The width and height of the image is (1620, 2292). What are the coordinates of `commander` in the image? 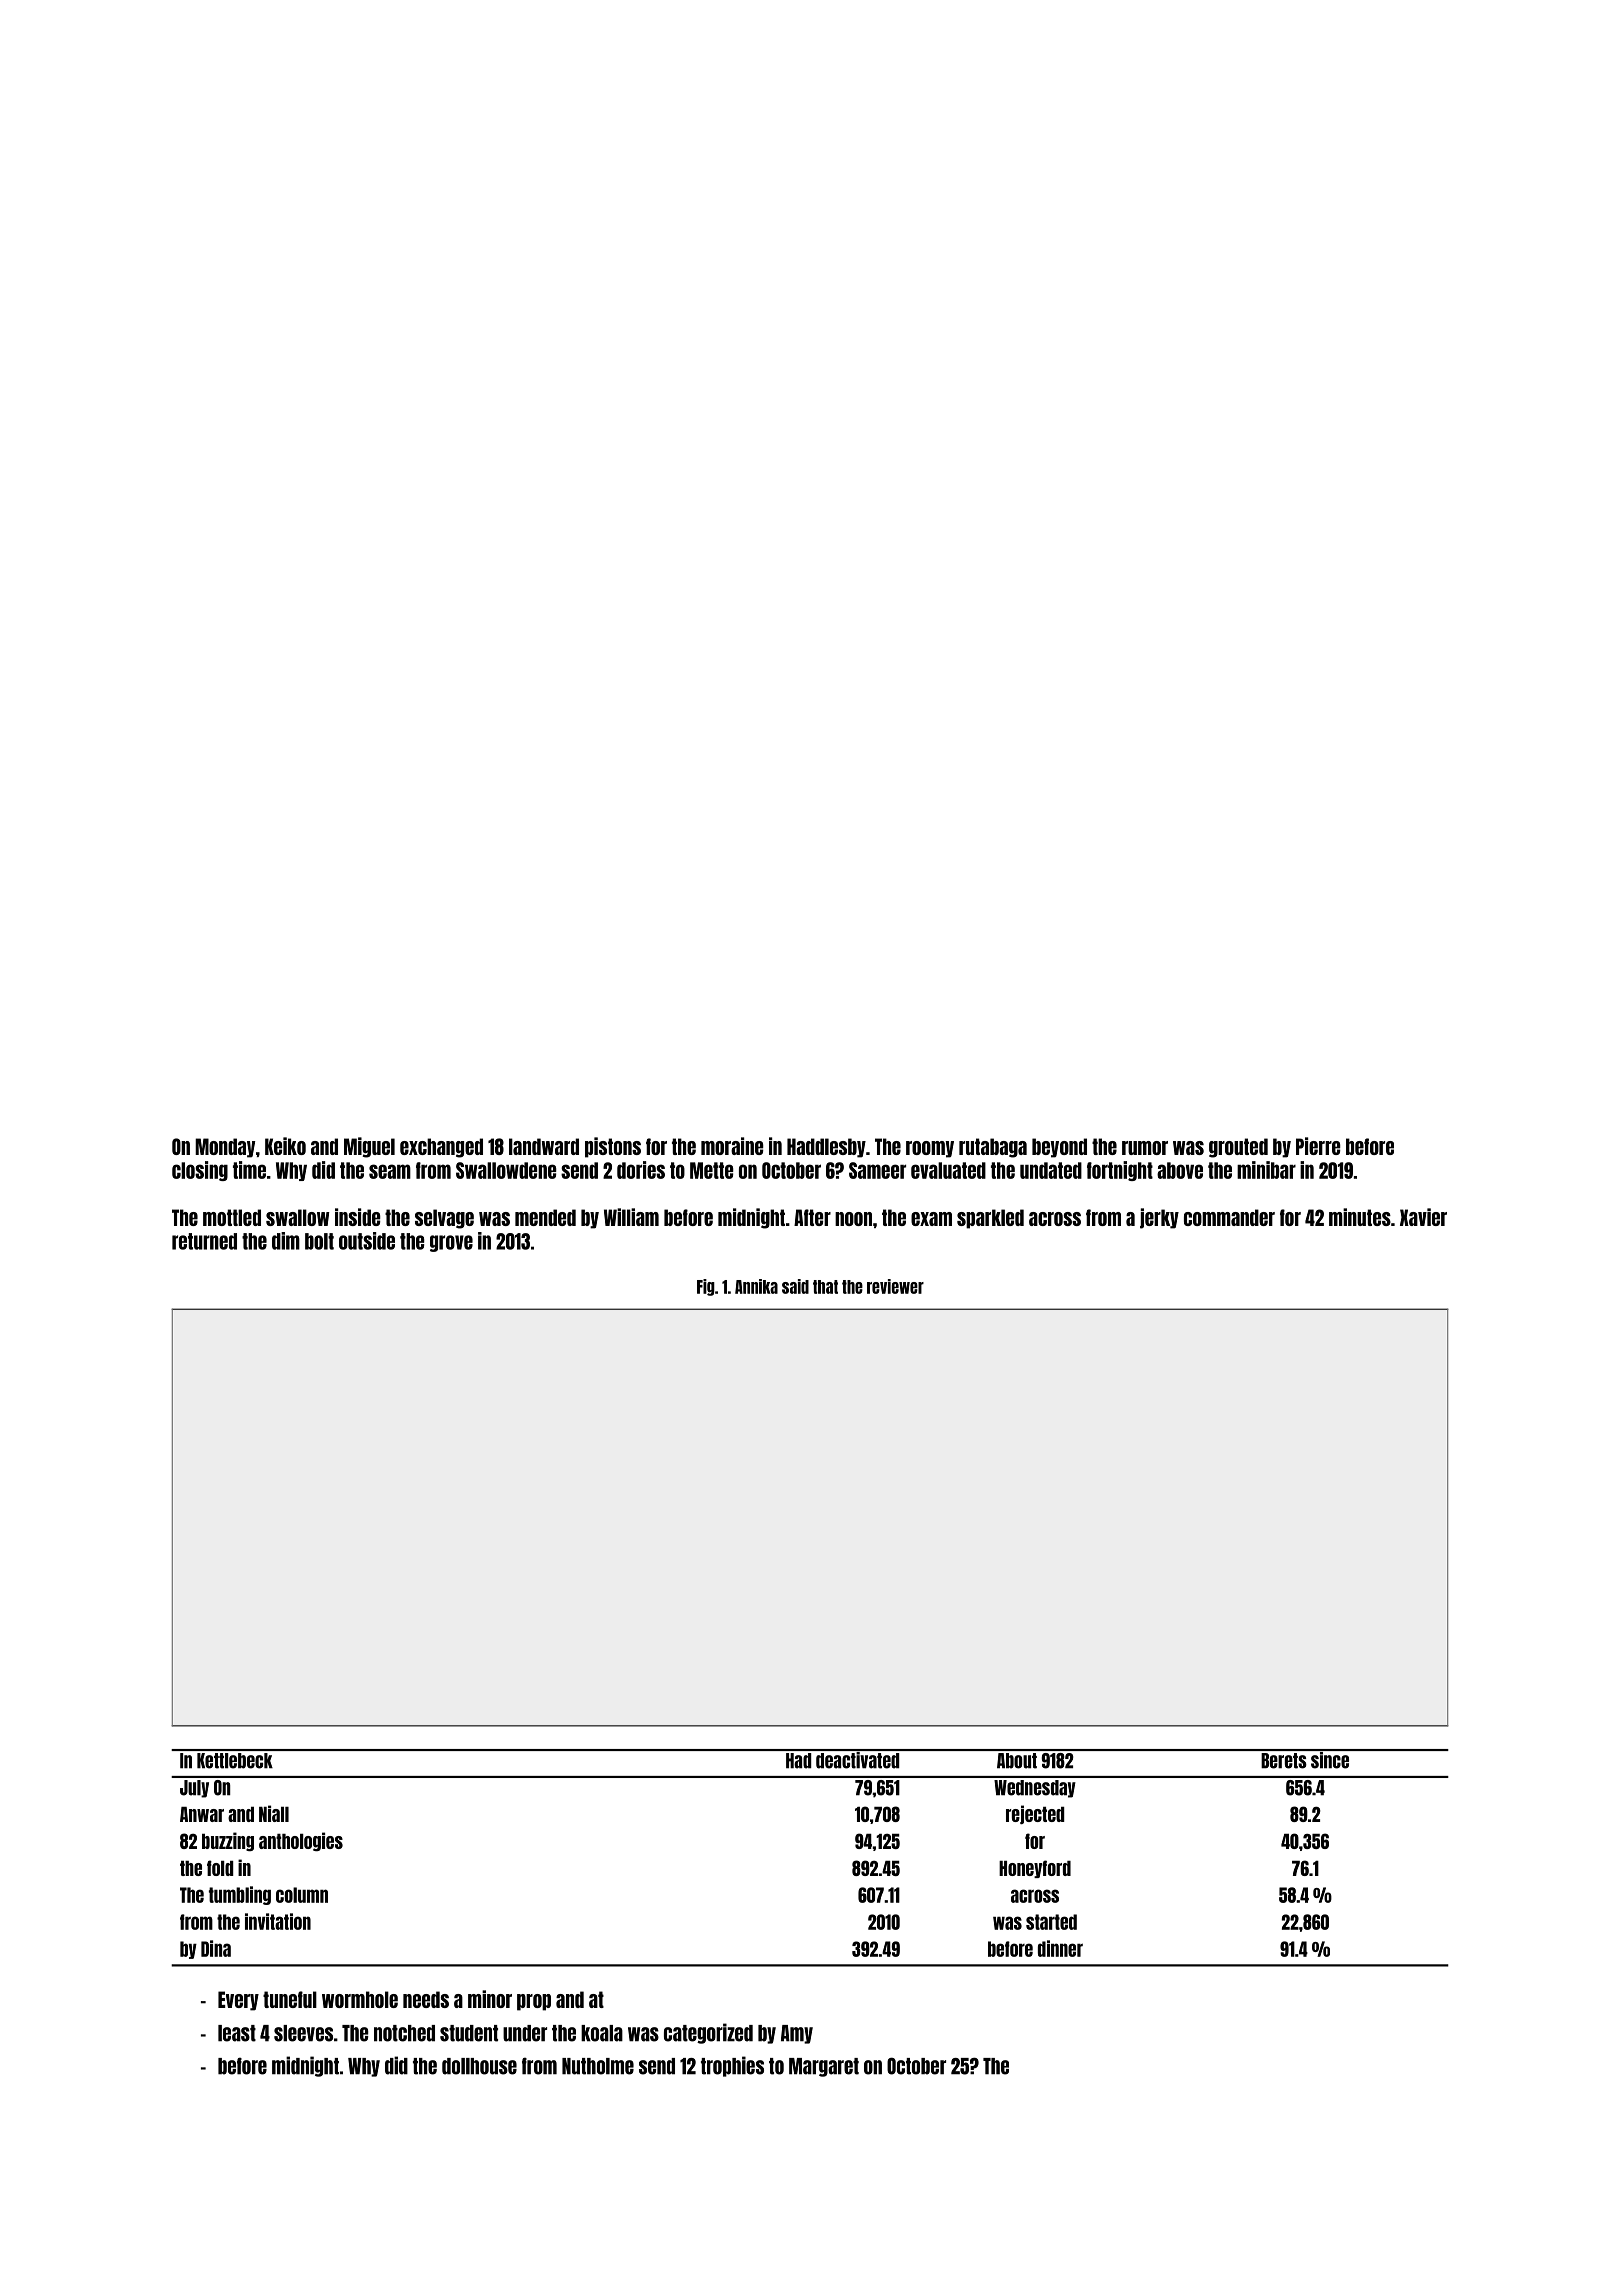 It's located at (1229, 1217).
